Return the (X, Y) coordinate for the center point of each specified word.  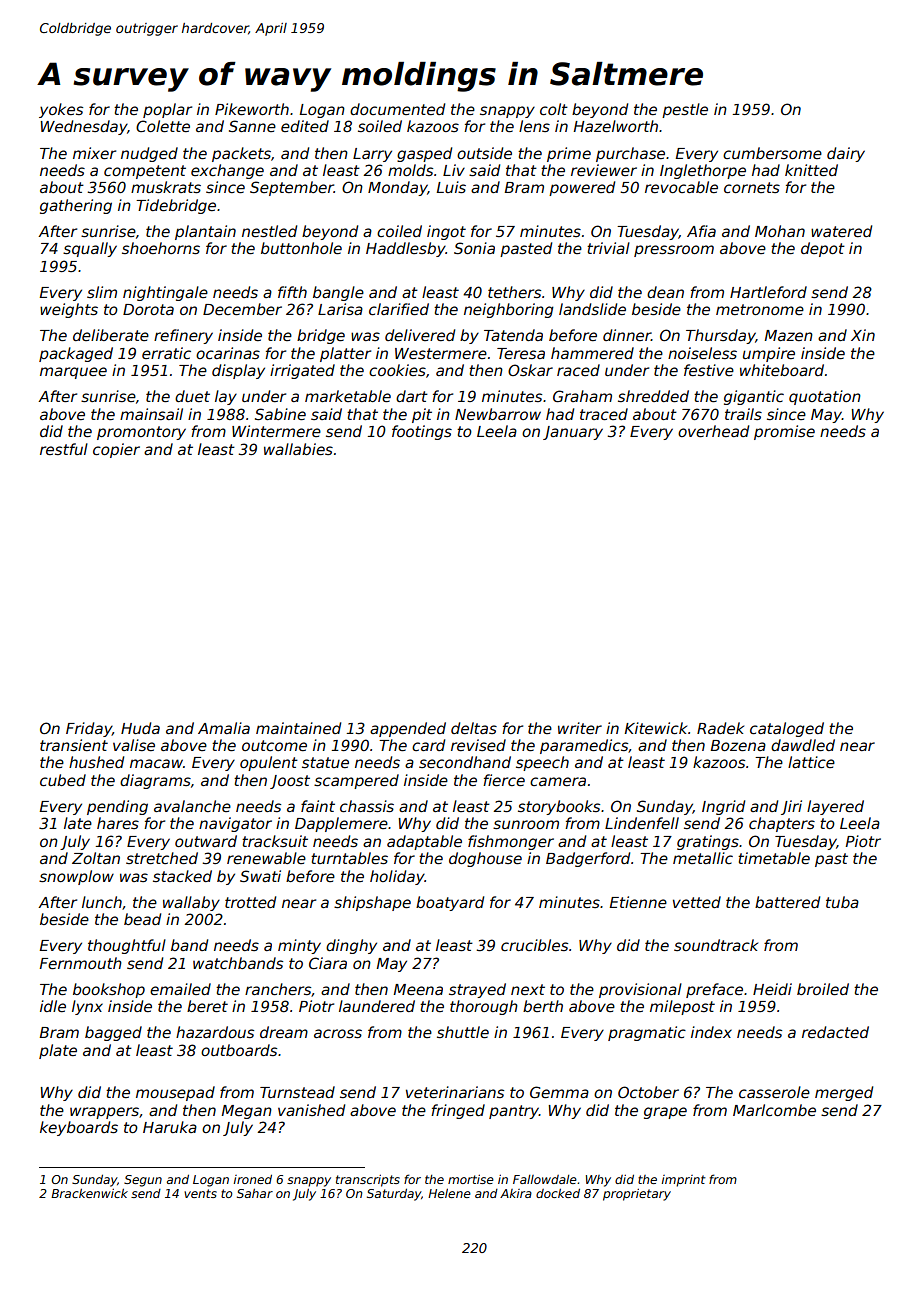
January (573, 433)
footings (422, 432)
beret (207, 1006)
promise (784, 432)
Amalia (224, 728)
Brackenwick (89, 1193)
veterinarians (455, 1092)
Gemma (559, 1092)
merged (844, 1093)
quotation (825, 397)
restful (64, 449)
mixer (94, 153)
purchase (630, 154)
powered (582, 188)
